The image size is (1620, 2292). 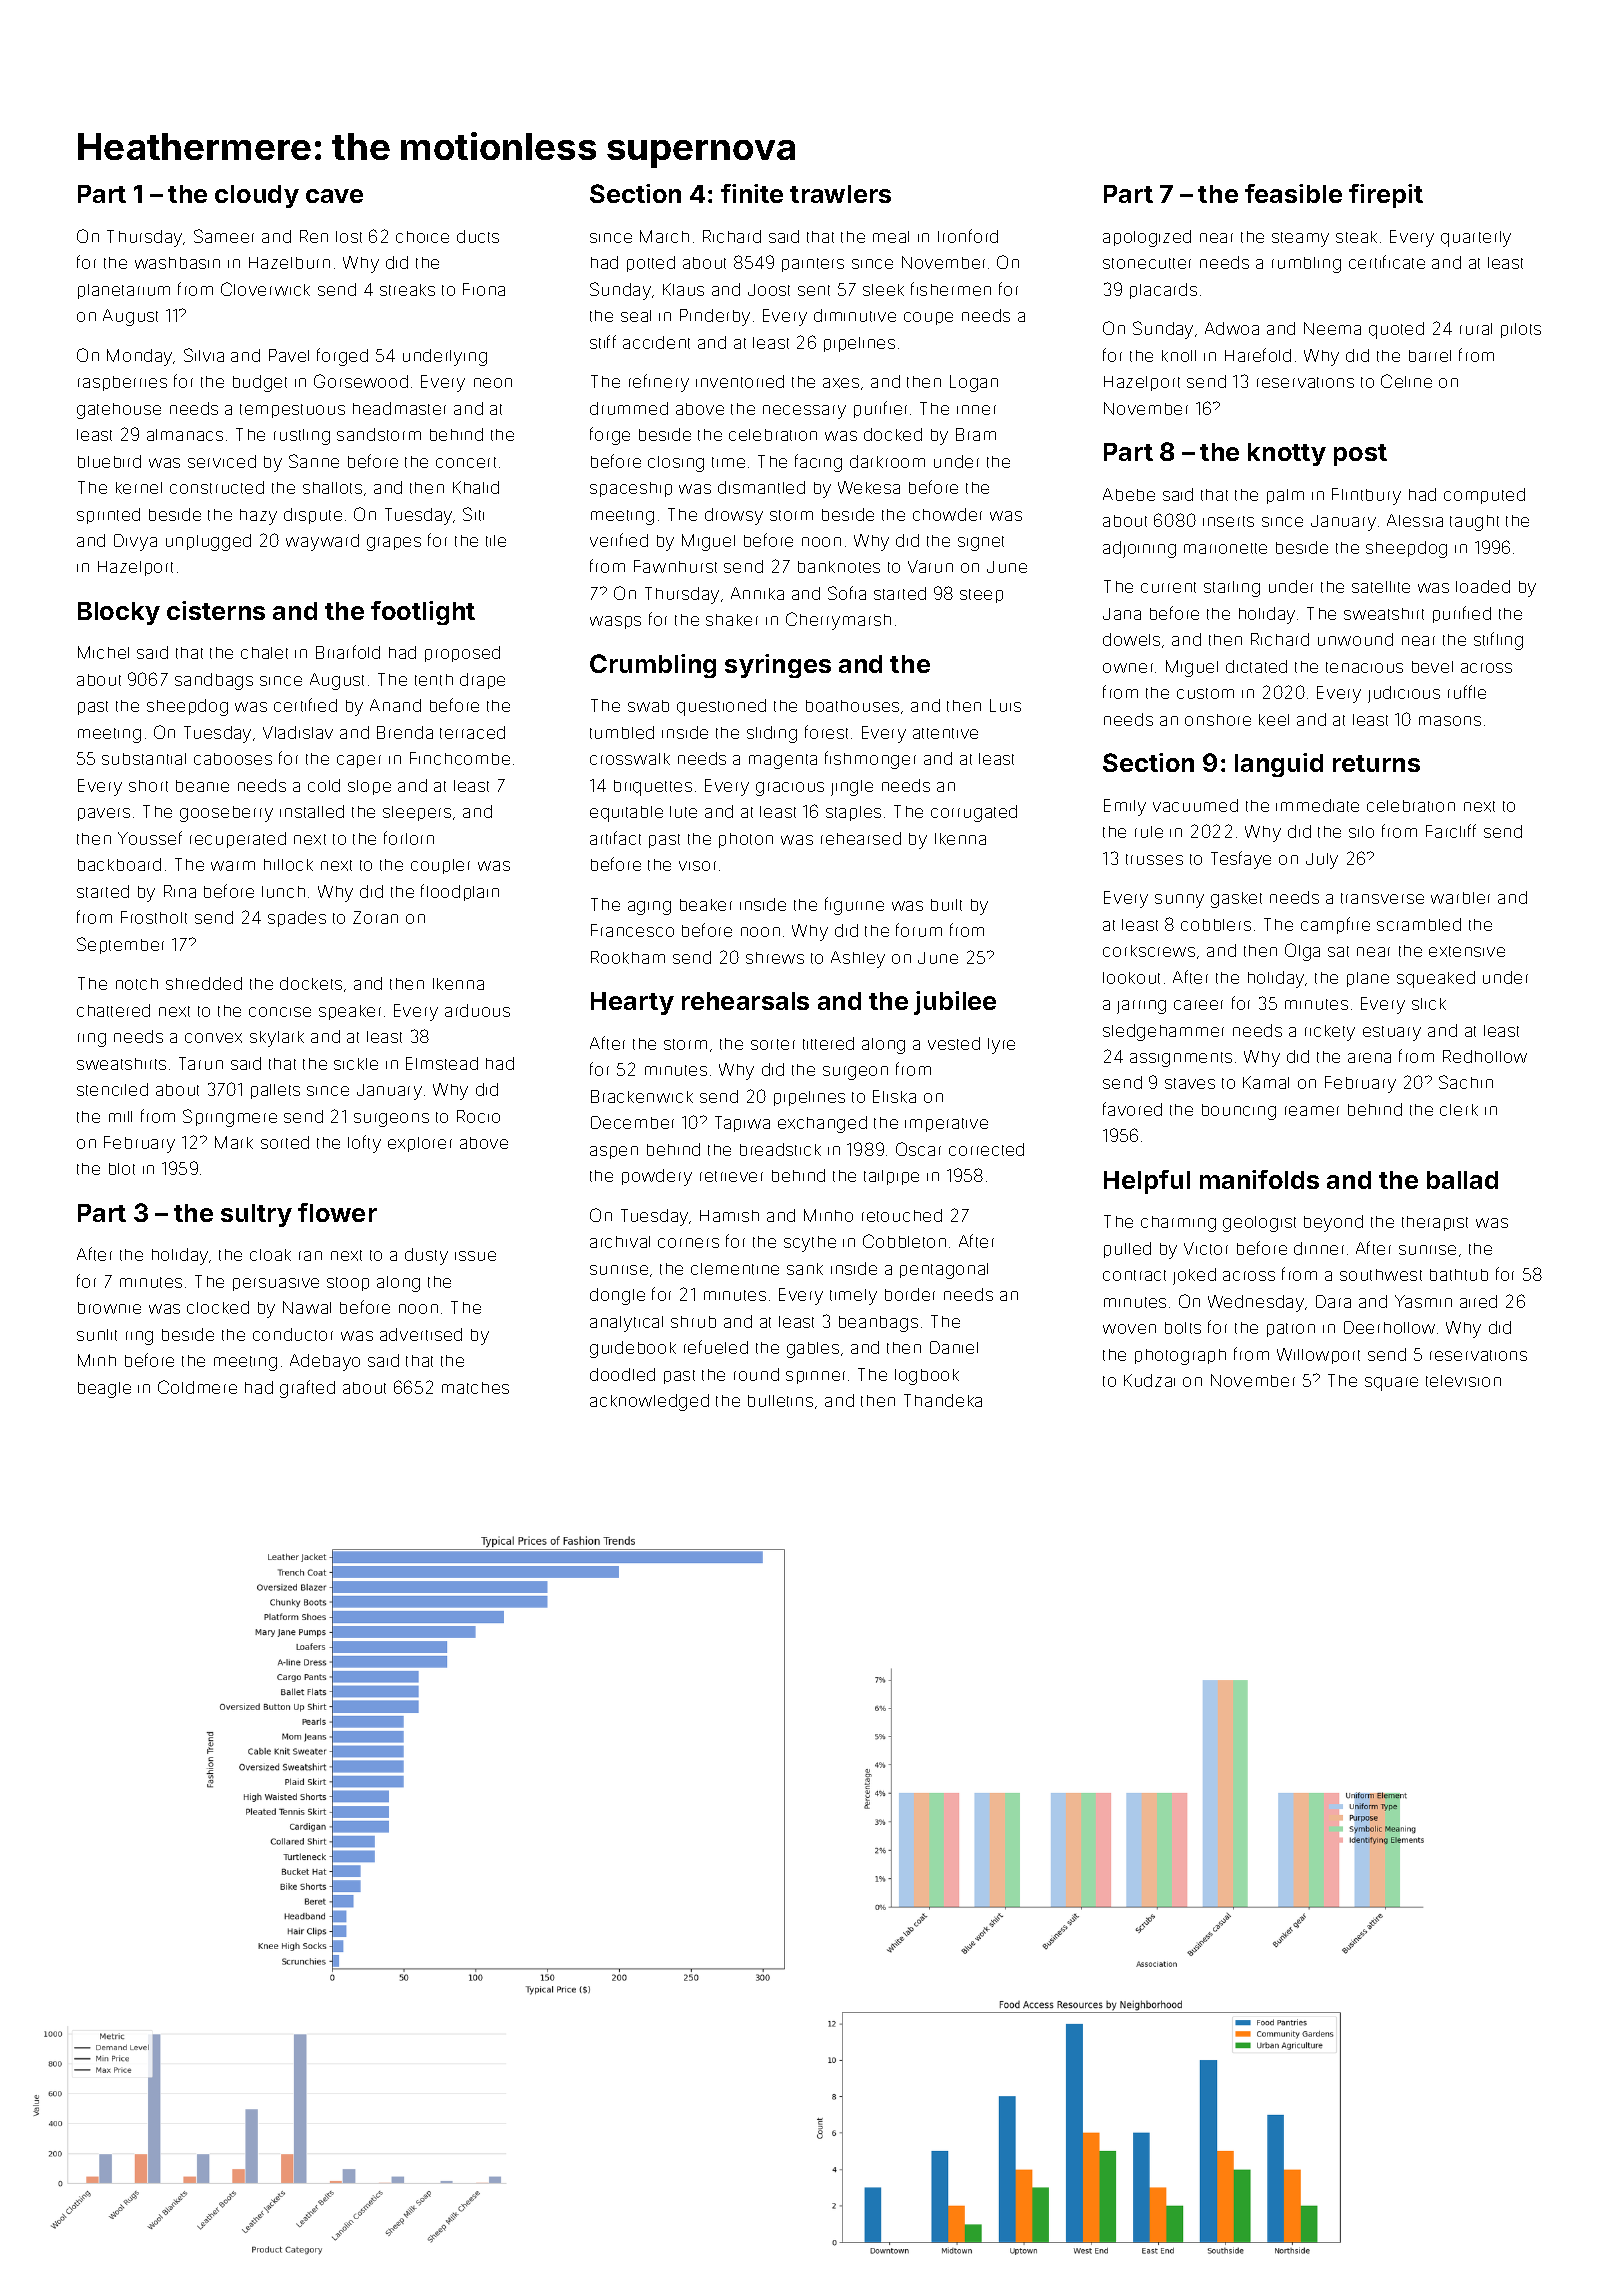 What do you see at coordinates (619, 540) in the document?
I see `verified` at bounding box center [619, 540].
